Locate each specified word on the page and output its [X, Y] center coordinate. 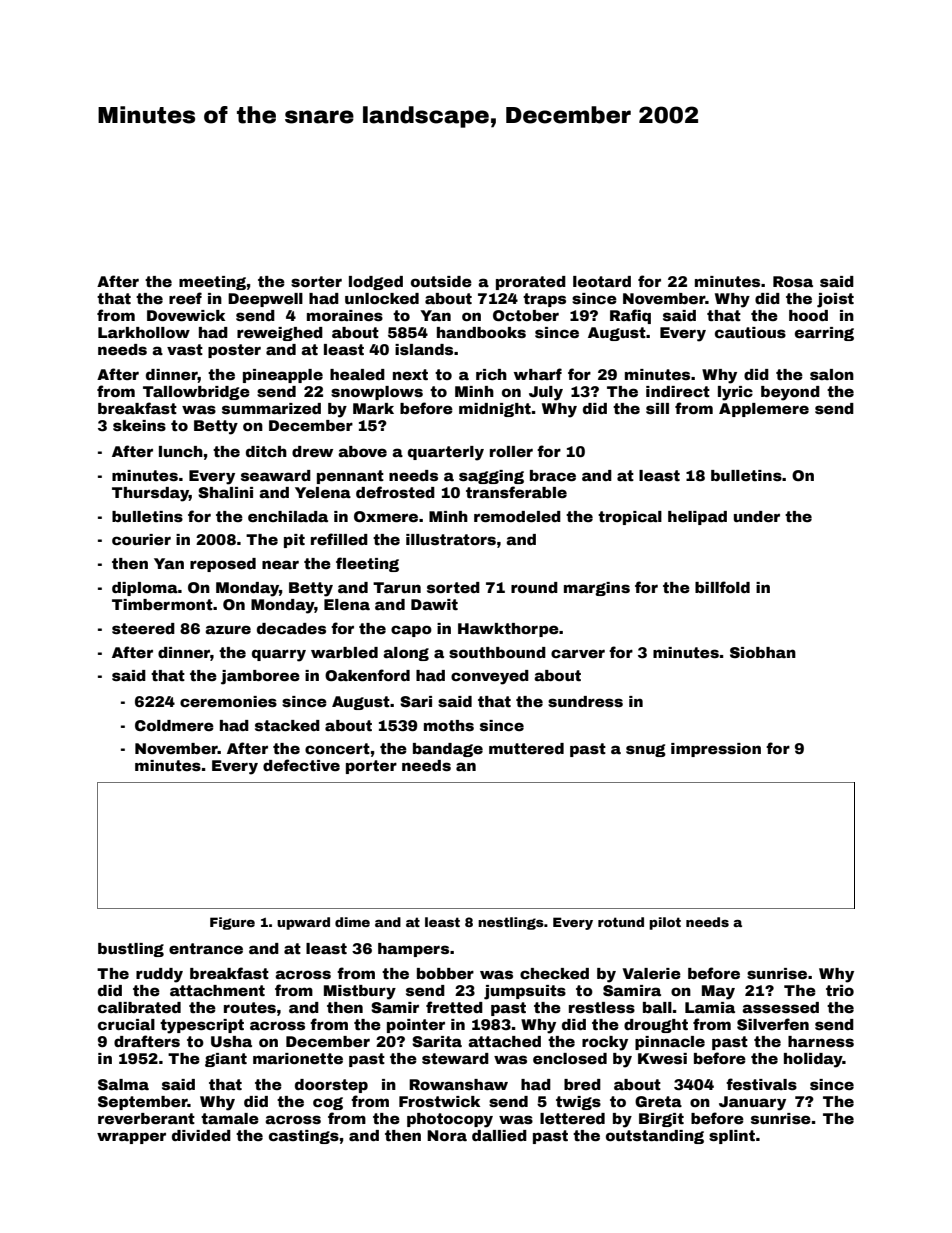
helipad [697, 518]
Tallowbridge [196, 393]
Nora [447, 1135]
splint [732, 1137]
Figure [232, 923]
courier [141, 539]
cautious [750, 332]
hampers [413, 950]
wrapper [131, 1138]
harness [821, 1041]
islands [424, 349]
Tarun [397, 587]
